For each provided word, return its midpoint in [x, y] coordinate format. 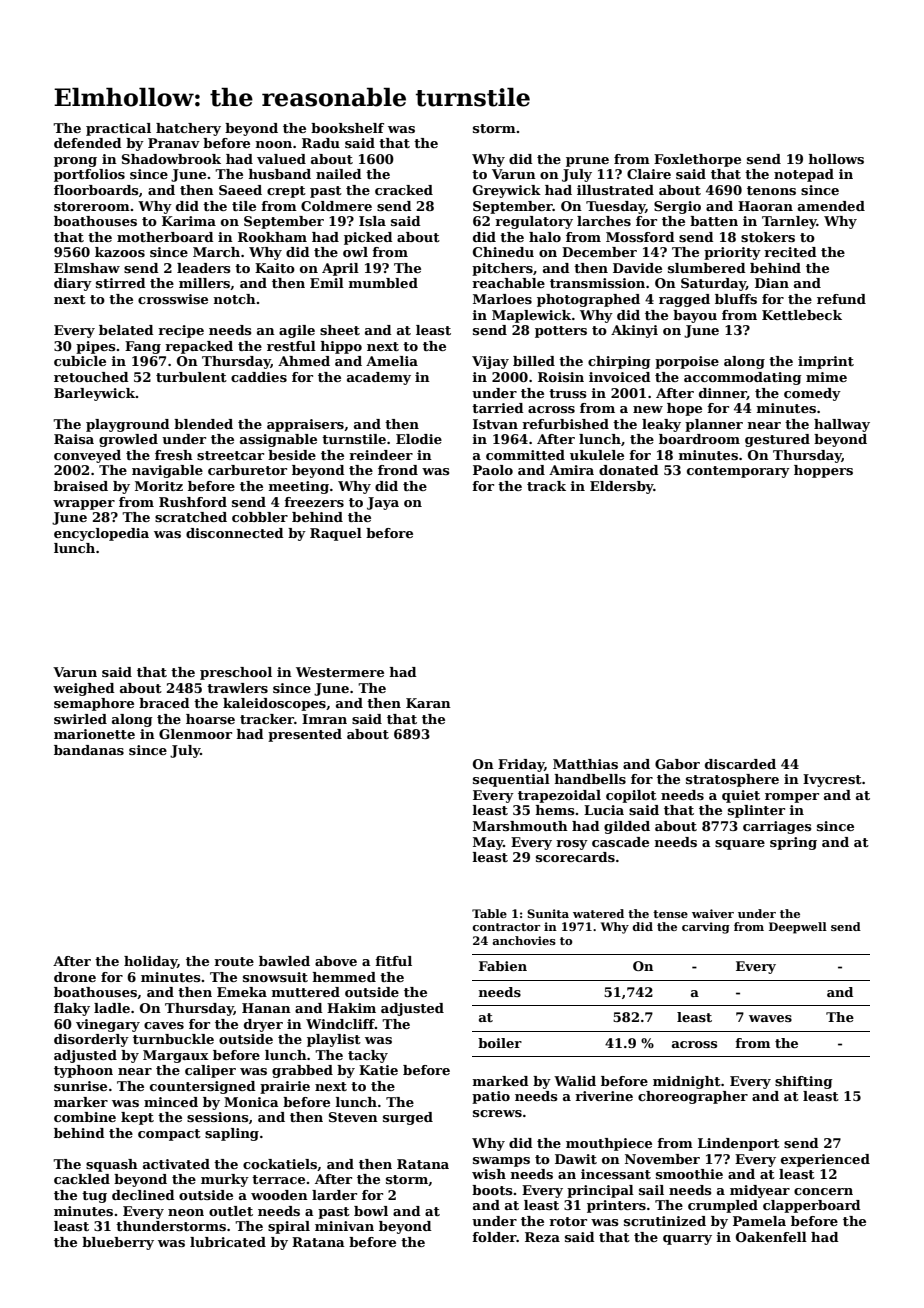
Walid [575, 1081]
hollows [836, 159]
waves [770, 1018]
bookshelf [347, 128]
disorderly [91, 1040]
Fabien [503, 966]
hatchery [188, 129]
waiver [713, 913]
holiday [150, 962]
